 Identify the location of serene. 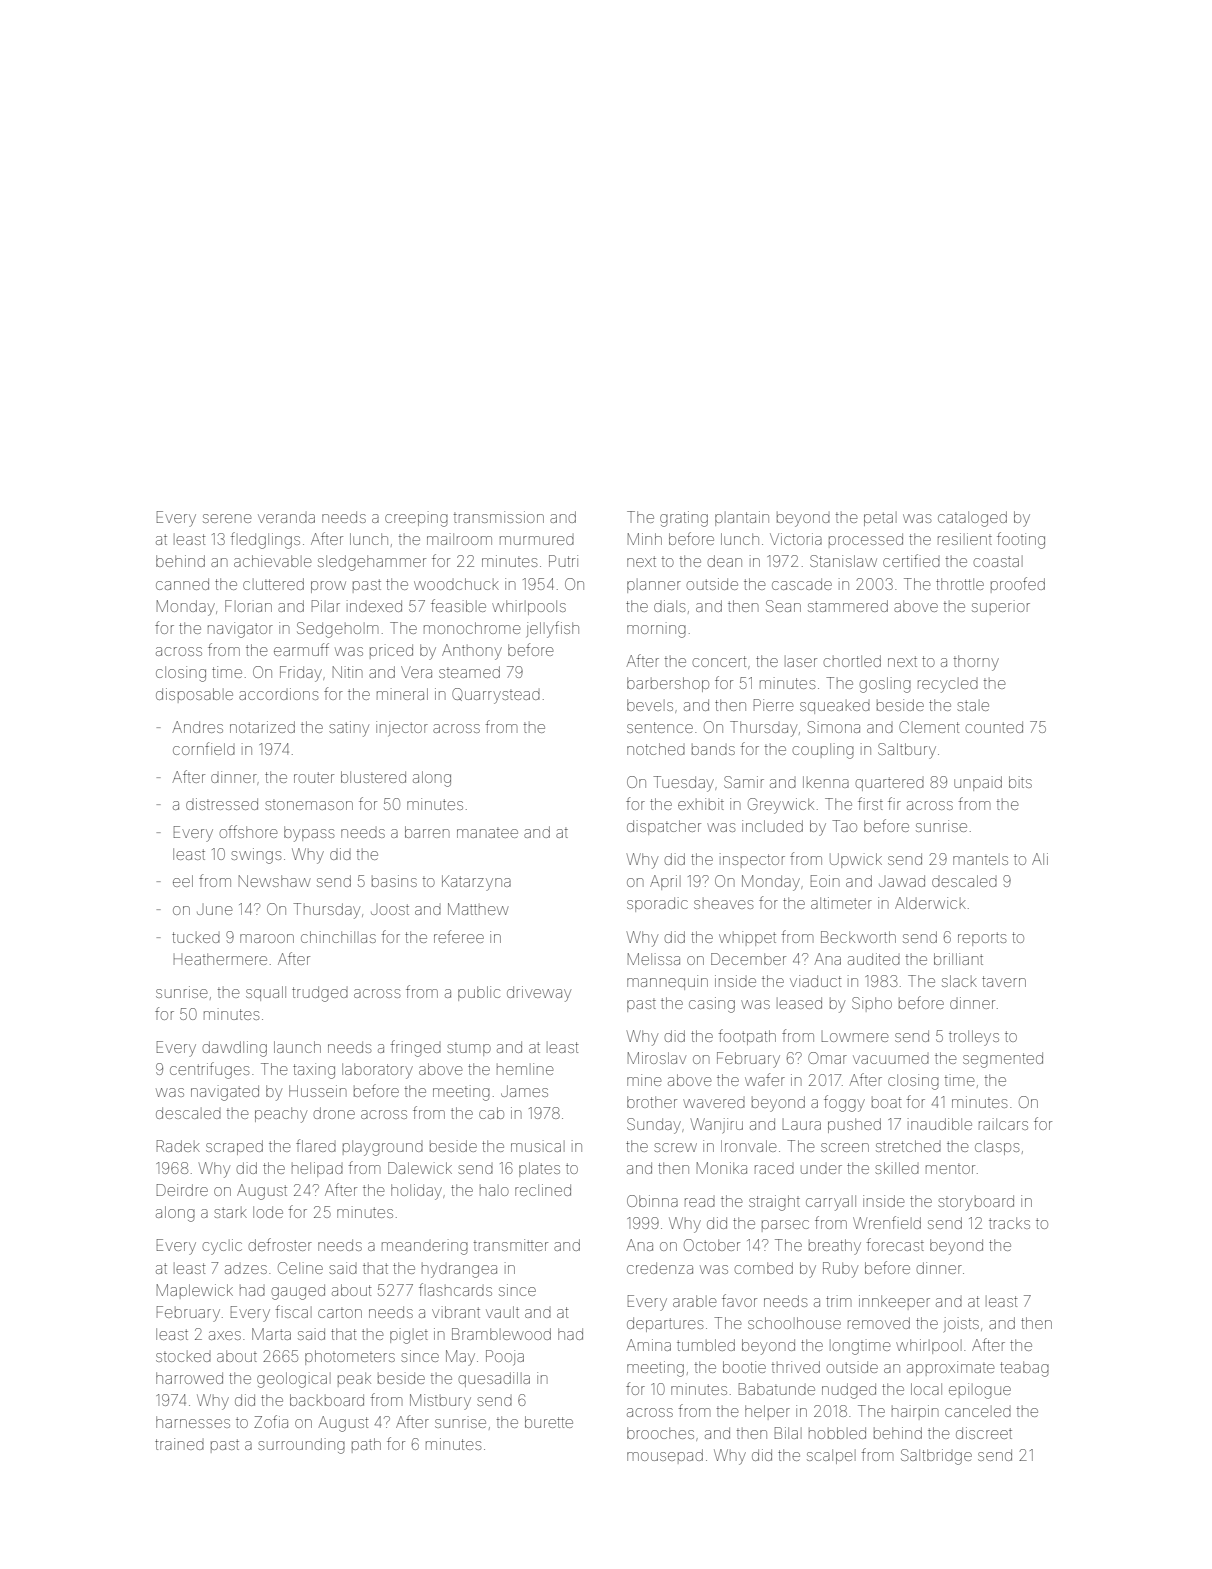
(227, 518).
